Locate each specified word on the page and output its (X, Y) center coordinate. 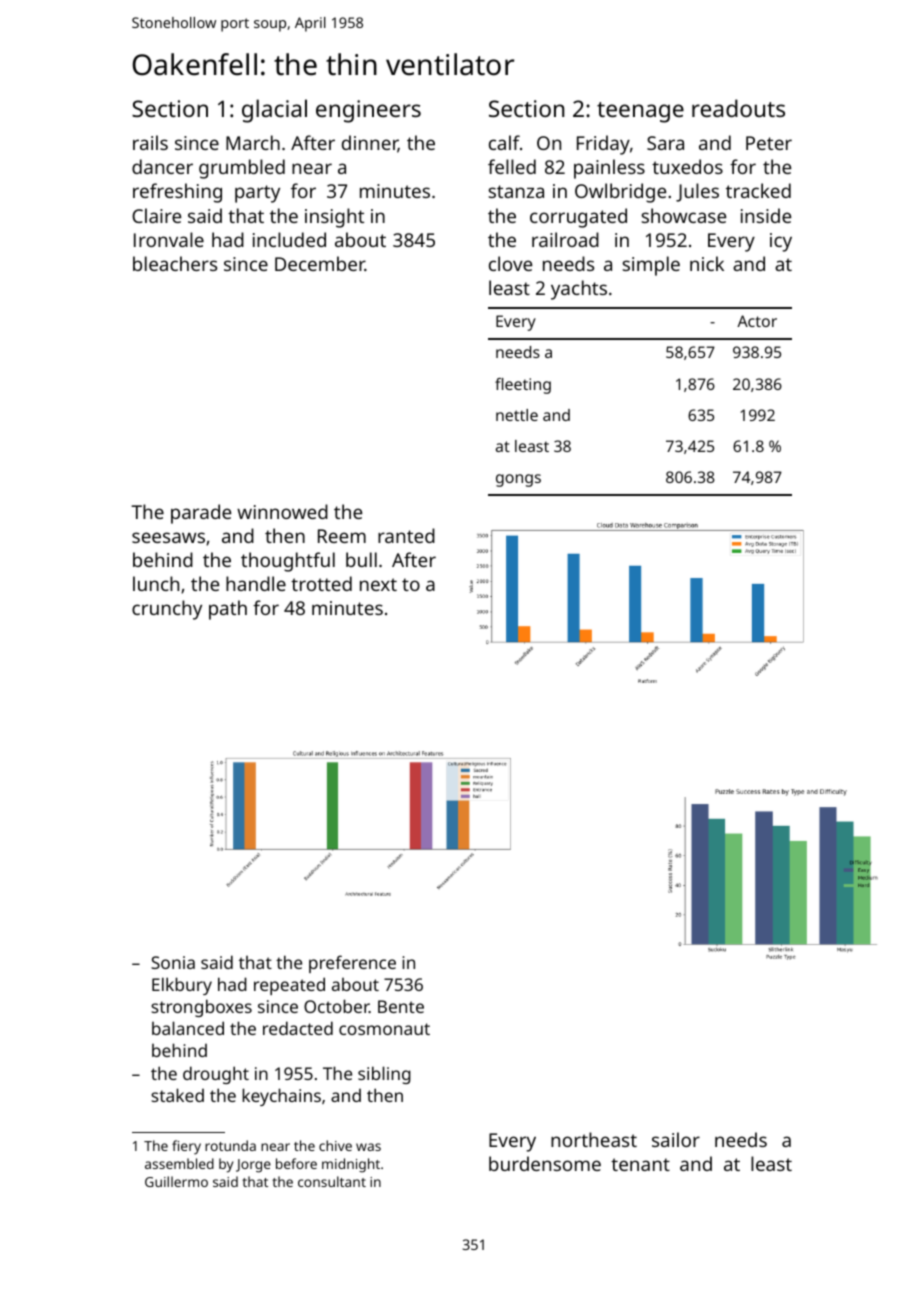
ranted (406, 535)
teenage (640, 112)
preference (352, 964)
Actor (757, 321)
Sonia (173, 962)
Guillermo (176, 1181)
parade (201, 514)
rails (150, 142)
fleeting (523, 386)
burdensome (545, 1163)
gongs (518, 480)
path (228, 610)
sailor (676, 1139)
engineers (368, 111)
